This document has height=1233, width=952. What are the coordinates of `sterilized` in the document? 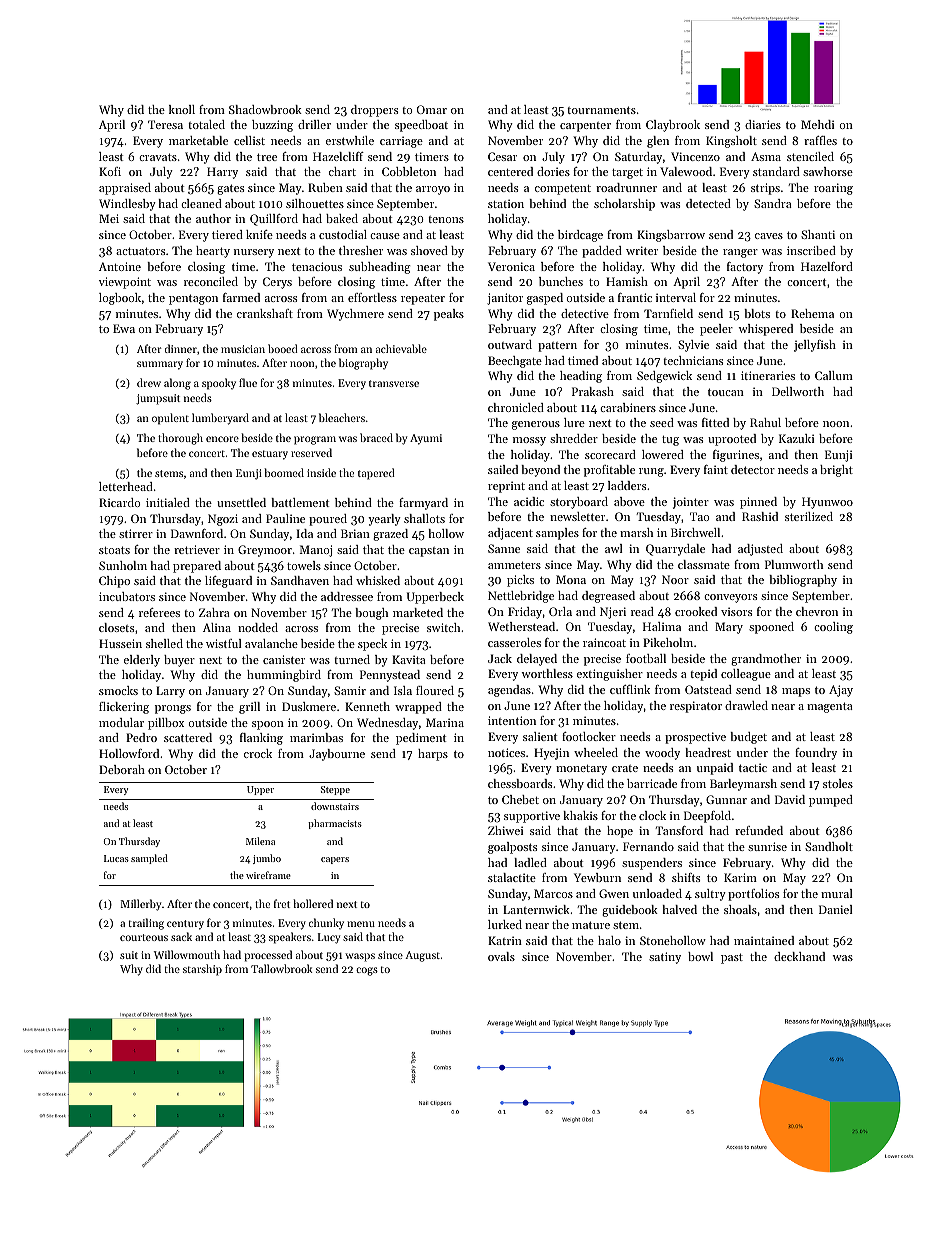 It's located at (809, 516).
